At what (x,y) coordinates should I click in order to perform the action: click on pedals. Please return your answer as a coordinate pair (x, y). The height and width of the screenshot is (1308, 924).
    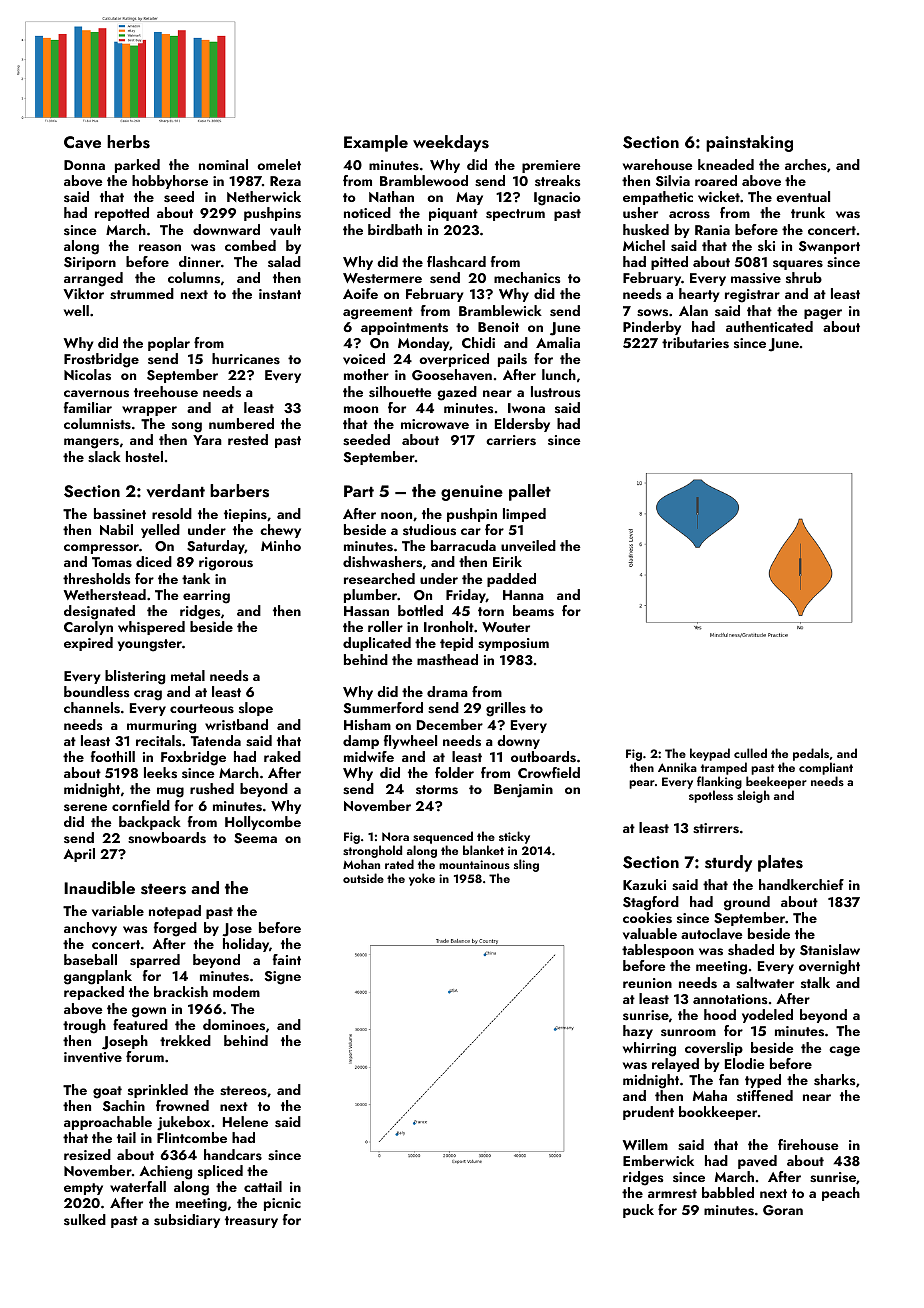
    Looking at the image, I should click on (811, 754).
